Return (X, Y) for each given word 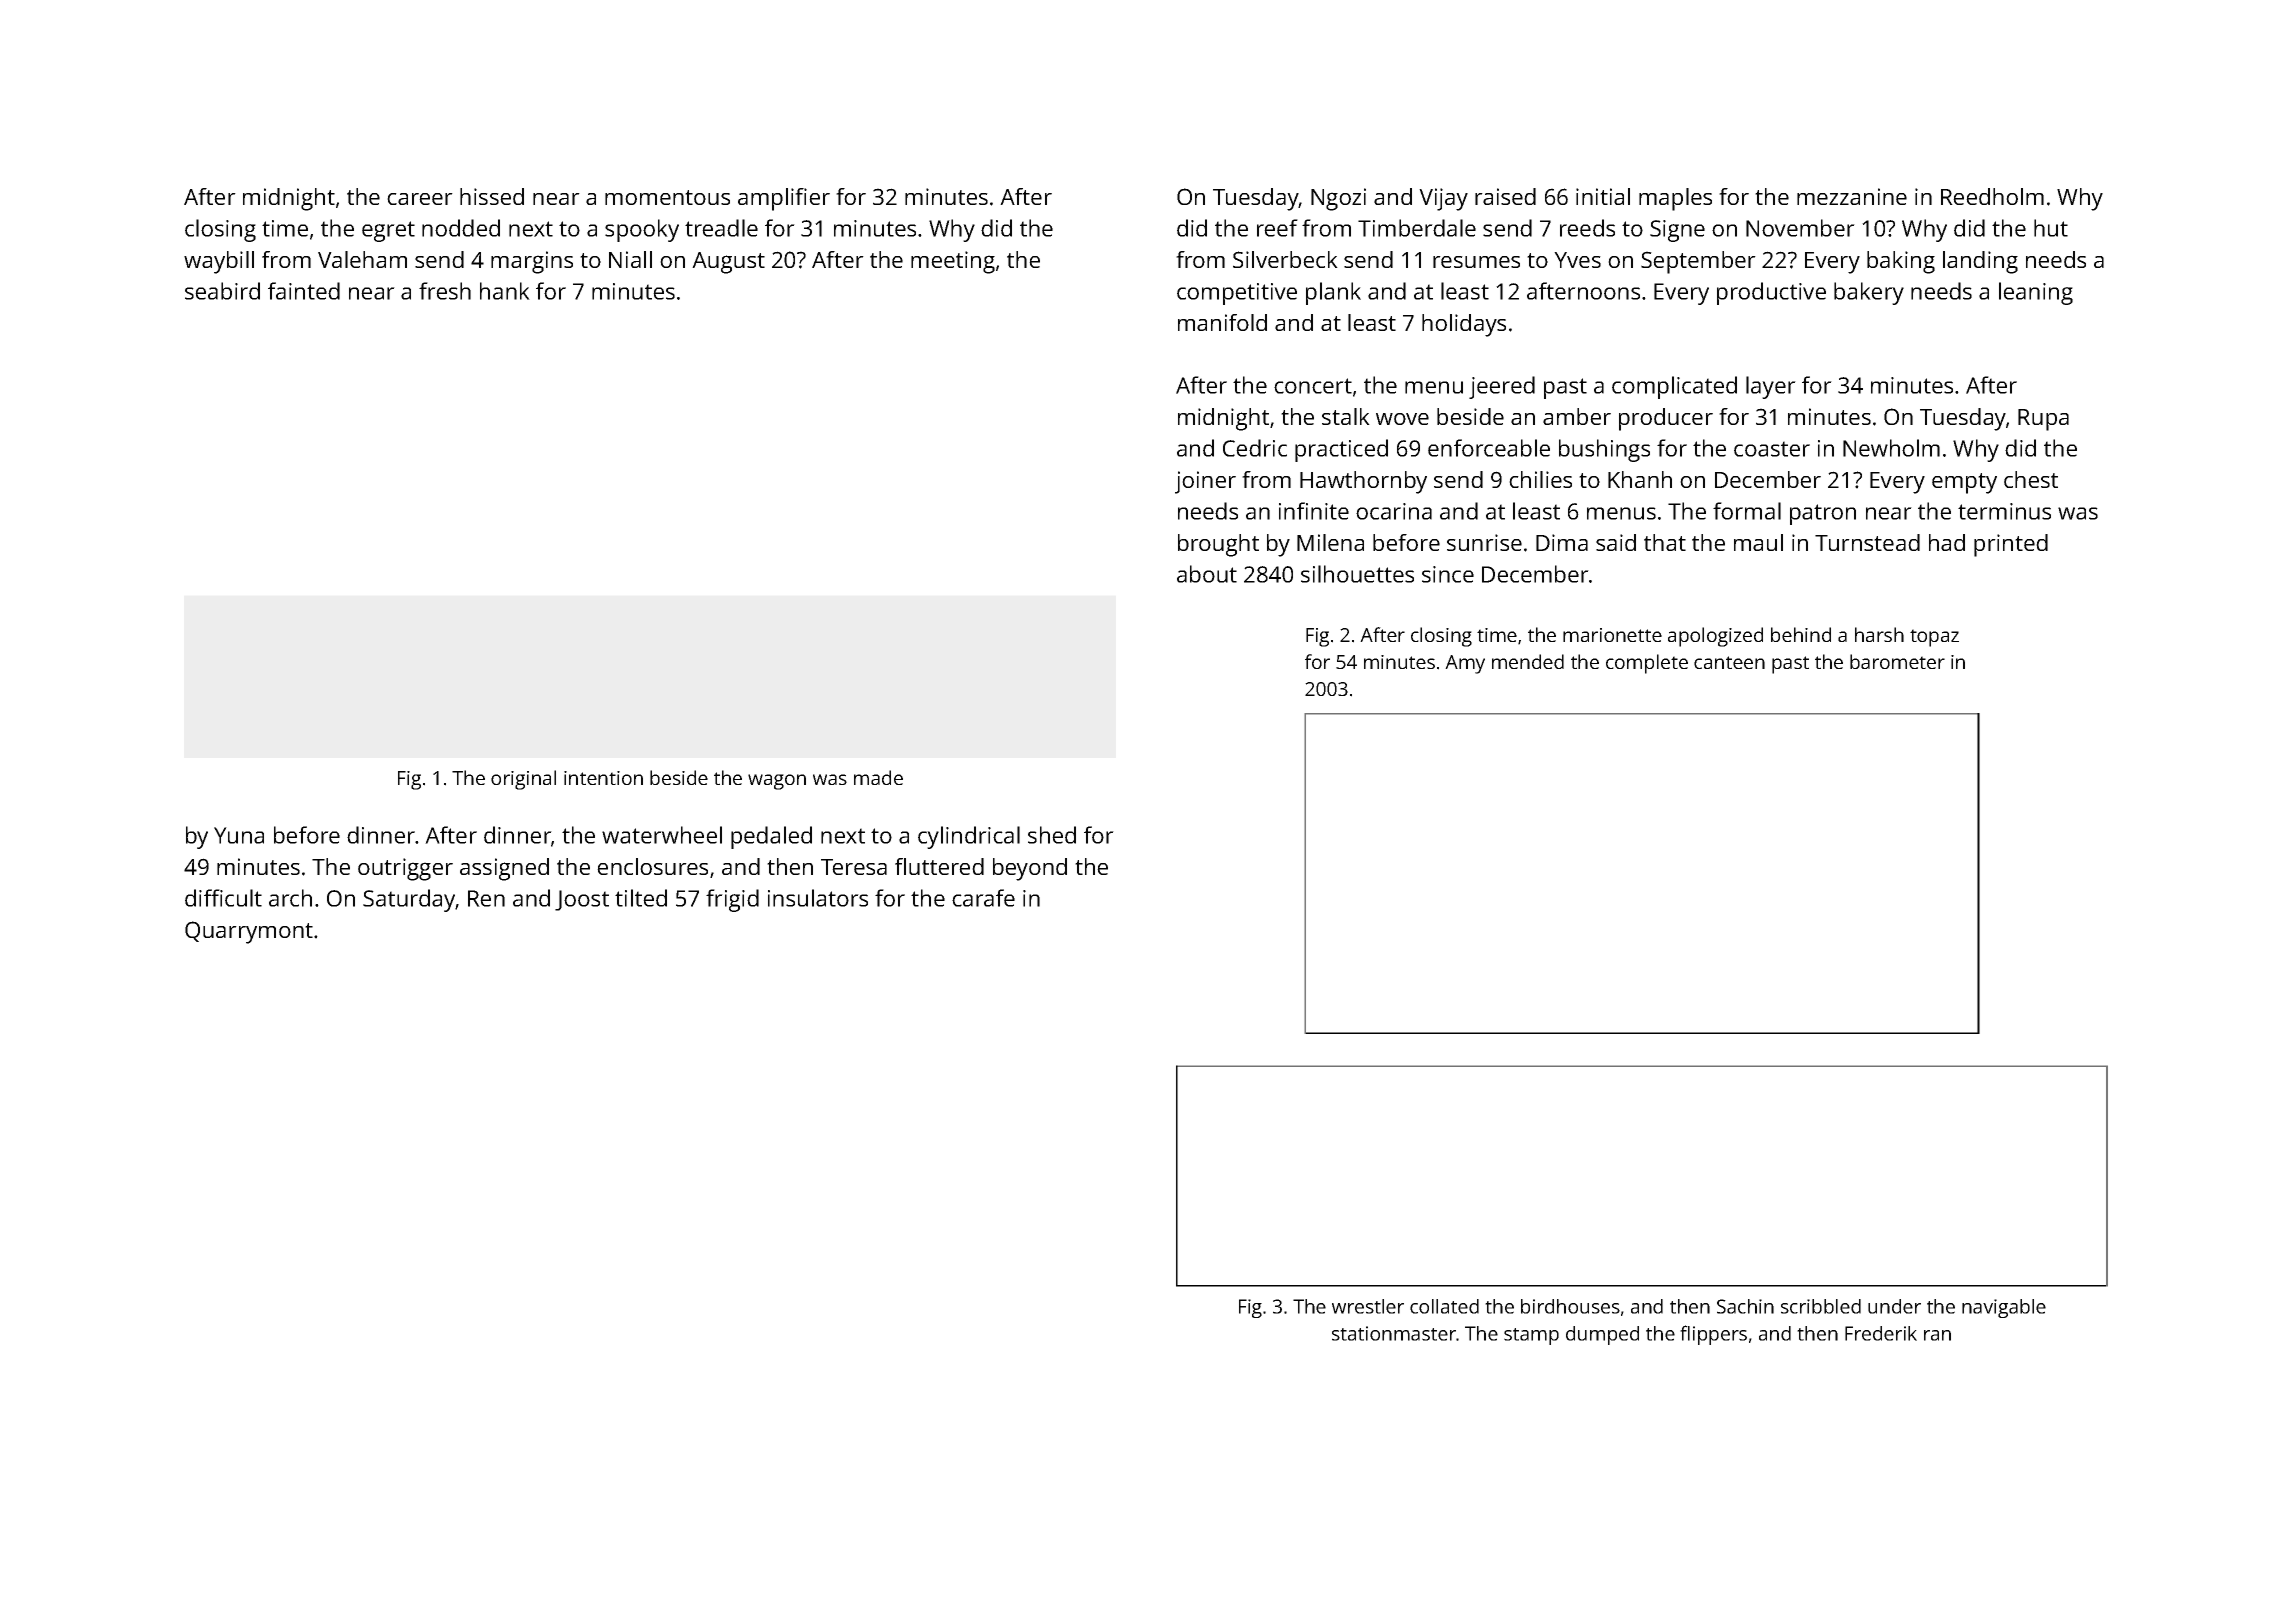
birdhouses (1570, 1306)
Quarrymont (249, 932)
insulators (818, 898)
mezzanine (1852, 196)
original (523, 780)
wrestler (1368, 1306)
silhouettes (1357, 574)
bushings (1604, 450)
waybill (219, 262)
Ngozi (1338, 199)
